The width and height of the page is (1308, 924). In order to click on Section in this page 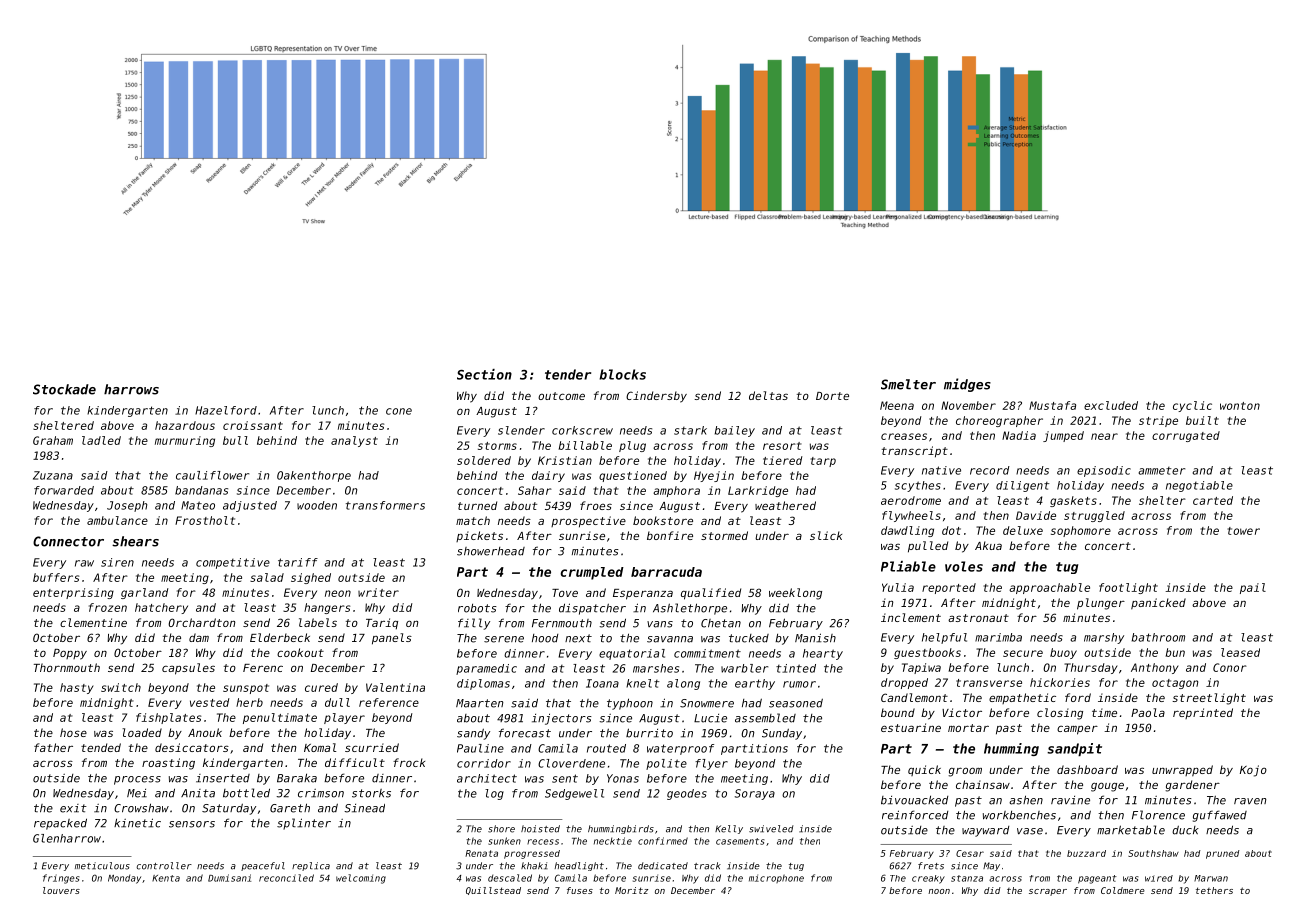, I will do `click(484, 374)`.
